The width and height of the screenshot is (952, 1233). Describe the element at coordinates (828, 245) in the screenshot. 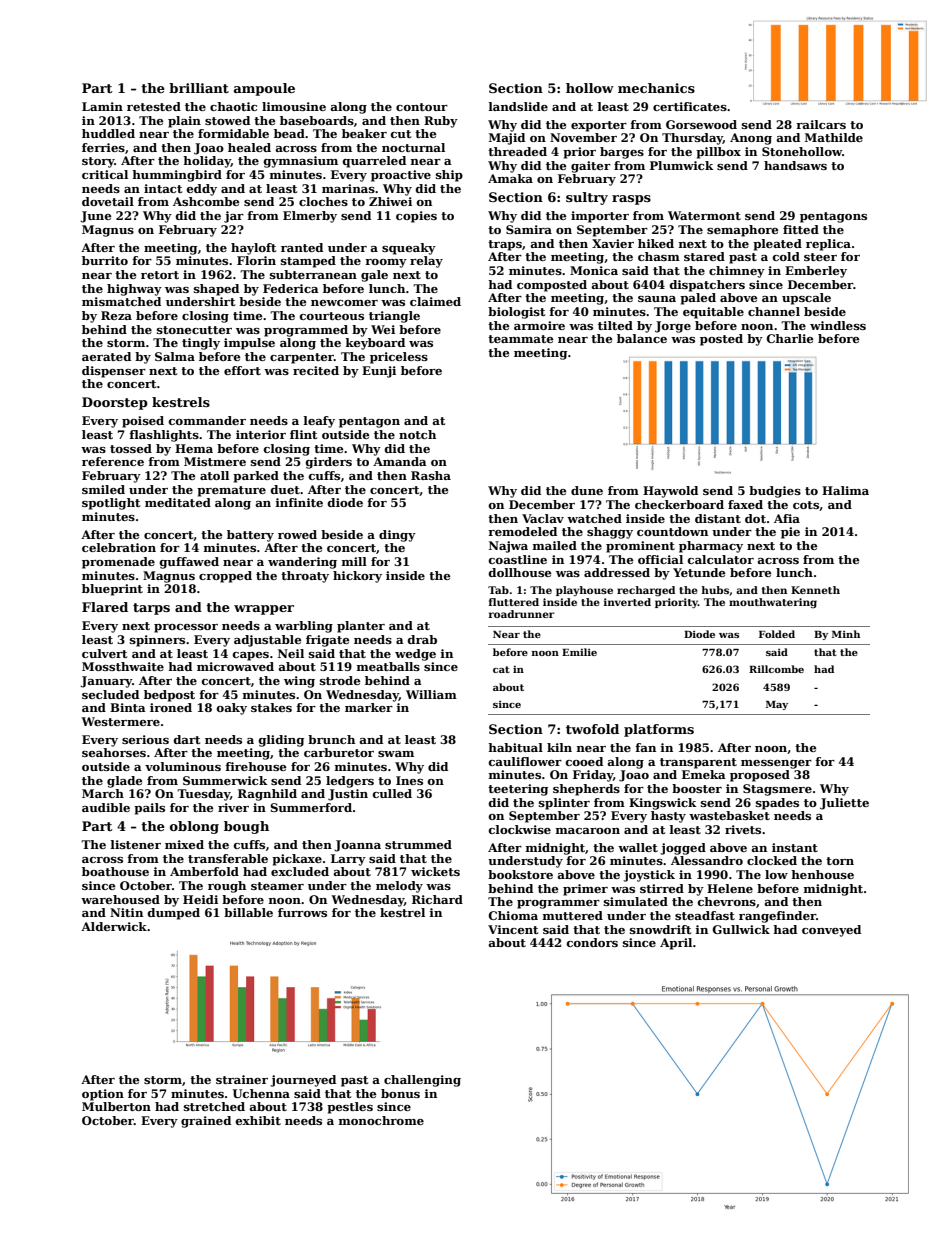

I see `replica` at that location.
